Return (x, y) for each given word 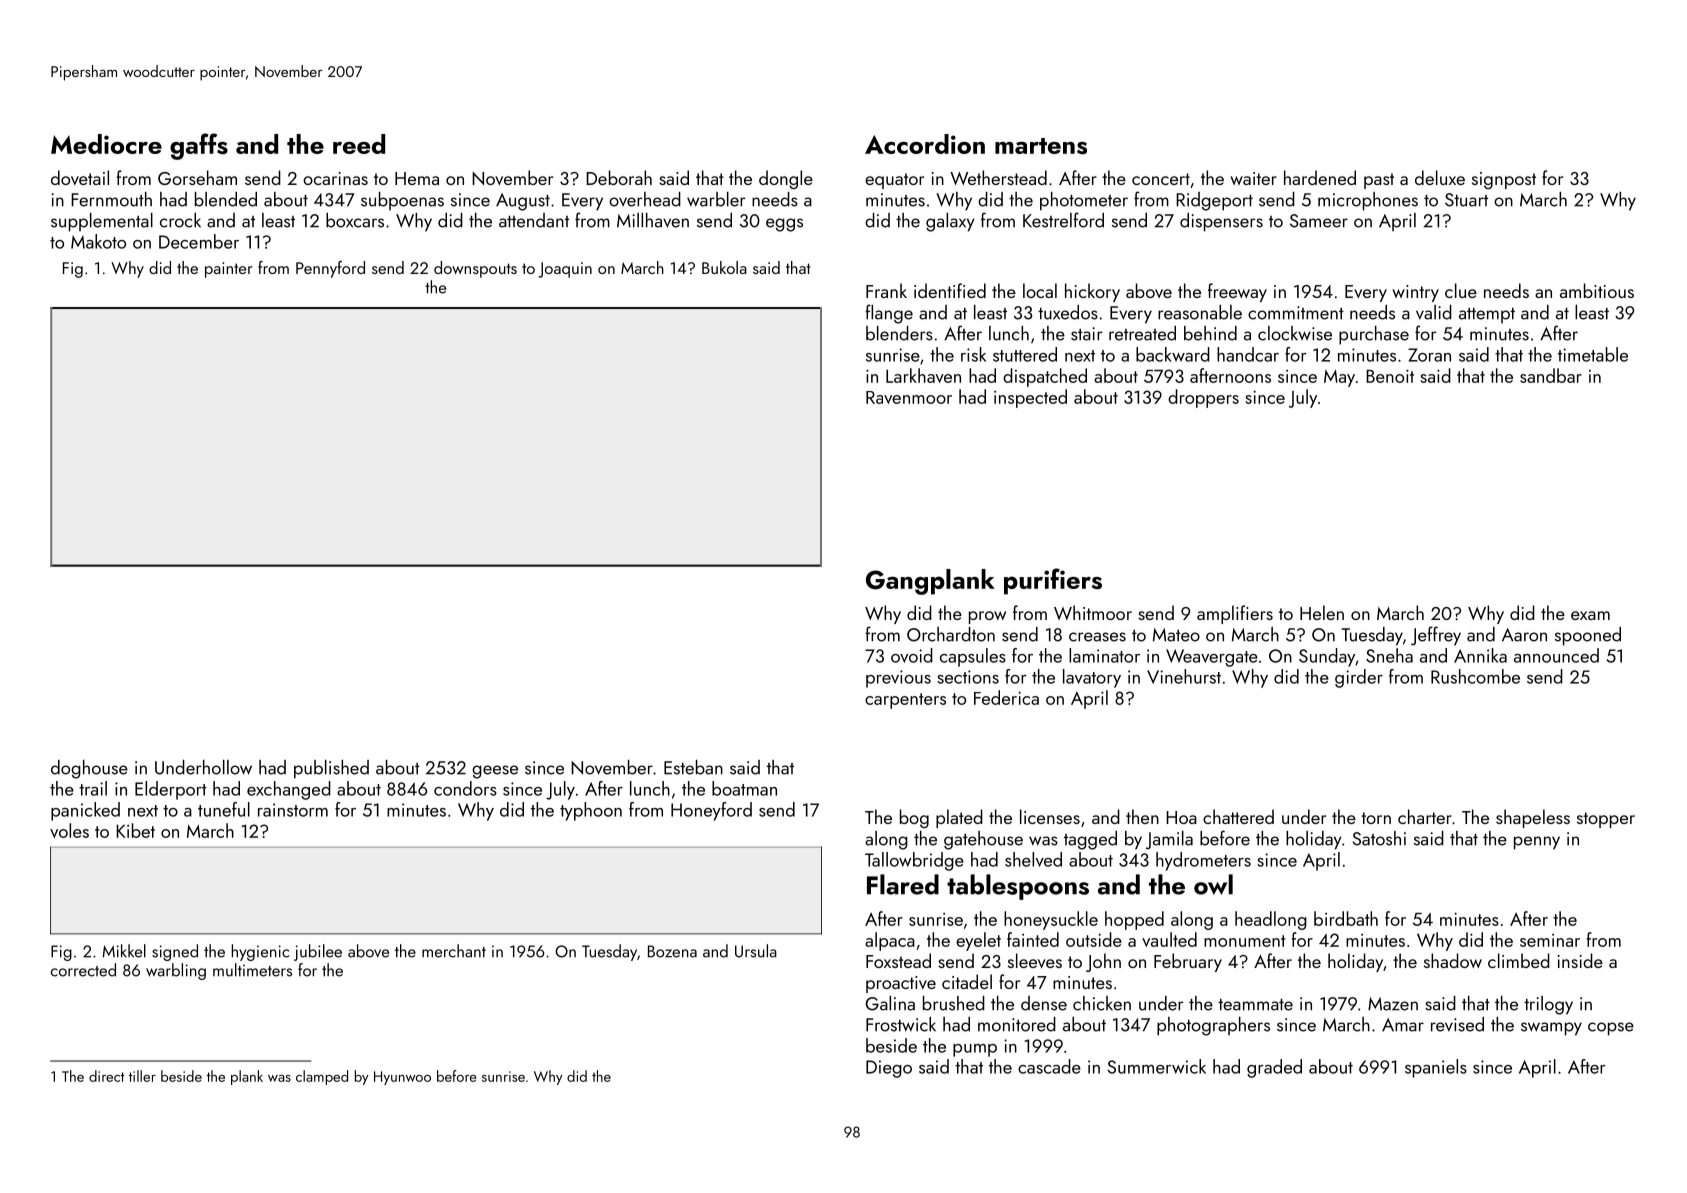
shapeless (1533, 818)
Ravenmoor (909, 397)
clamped (322, 1077)
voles (69, 830)
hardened (1320, 177)
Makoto (98, 241)
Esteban (693, 767)
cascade (1049, 1066)
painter (229, 270)
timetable (1593, 354)
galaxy (950, 222)
